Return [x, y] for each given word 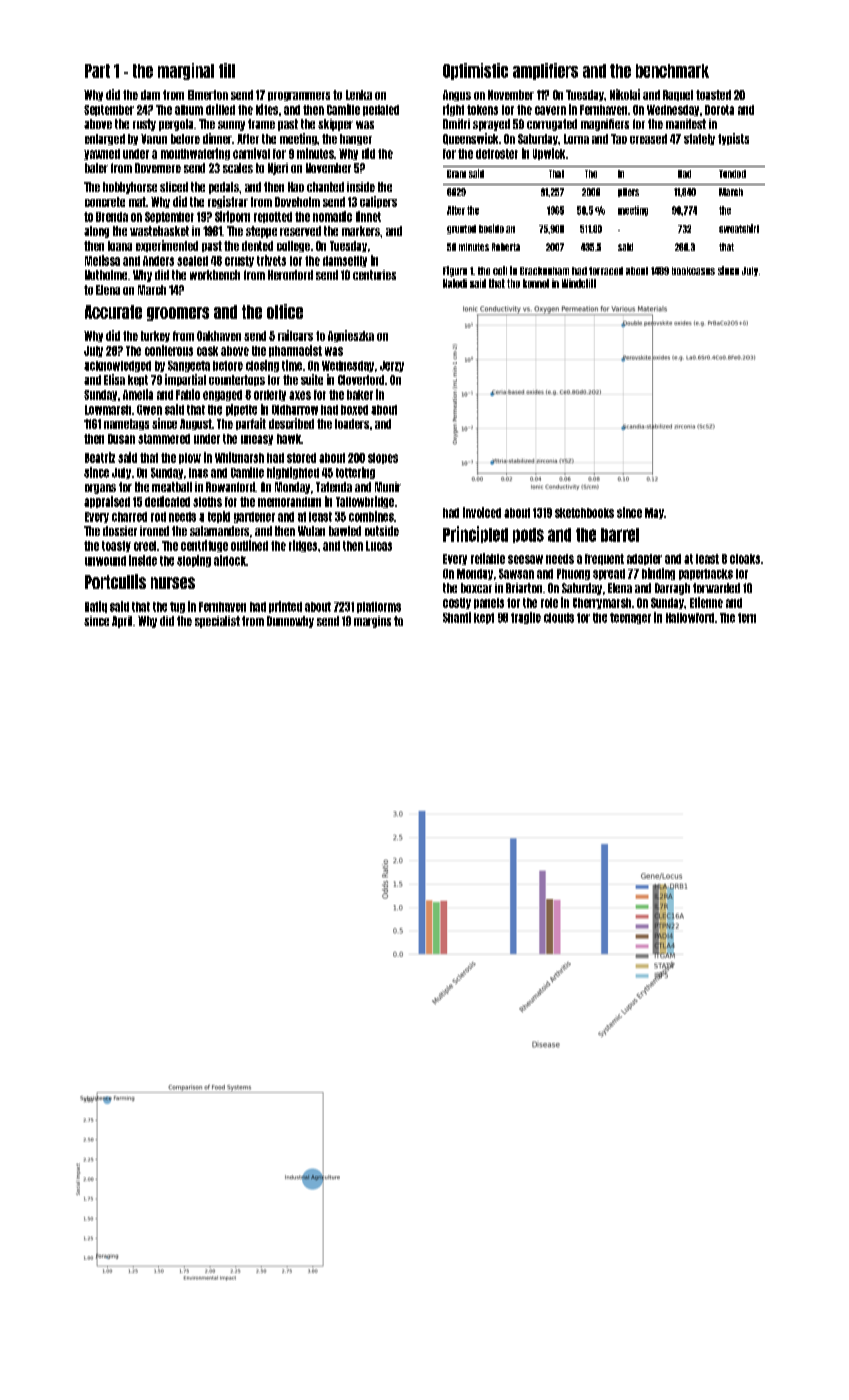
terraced [606, 271]
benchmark [672, 71]
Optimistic [475, 71]
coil [500, 270]
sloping [194, 561]
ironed [154, 531]
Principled [475, 534]
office [285, 311]
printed [285, 607]
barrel [620, 535]
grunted [461, 229]
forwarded [716, 588]
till [227, 70]
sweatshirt [739, 228]
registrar [228, 202]
